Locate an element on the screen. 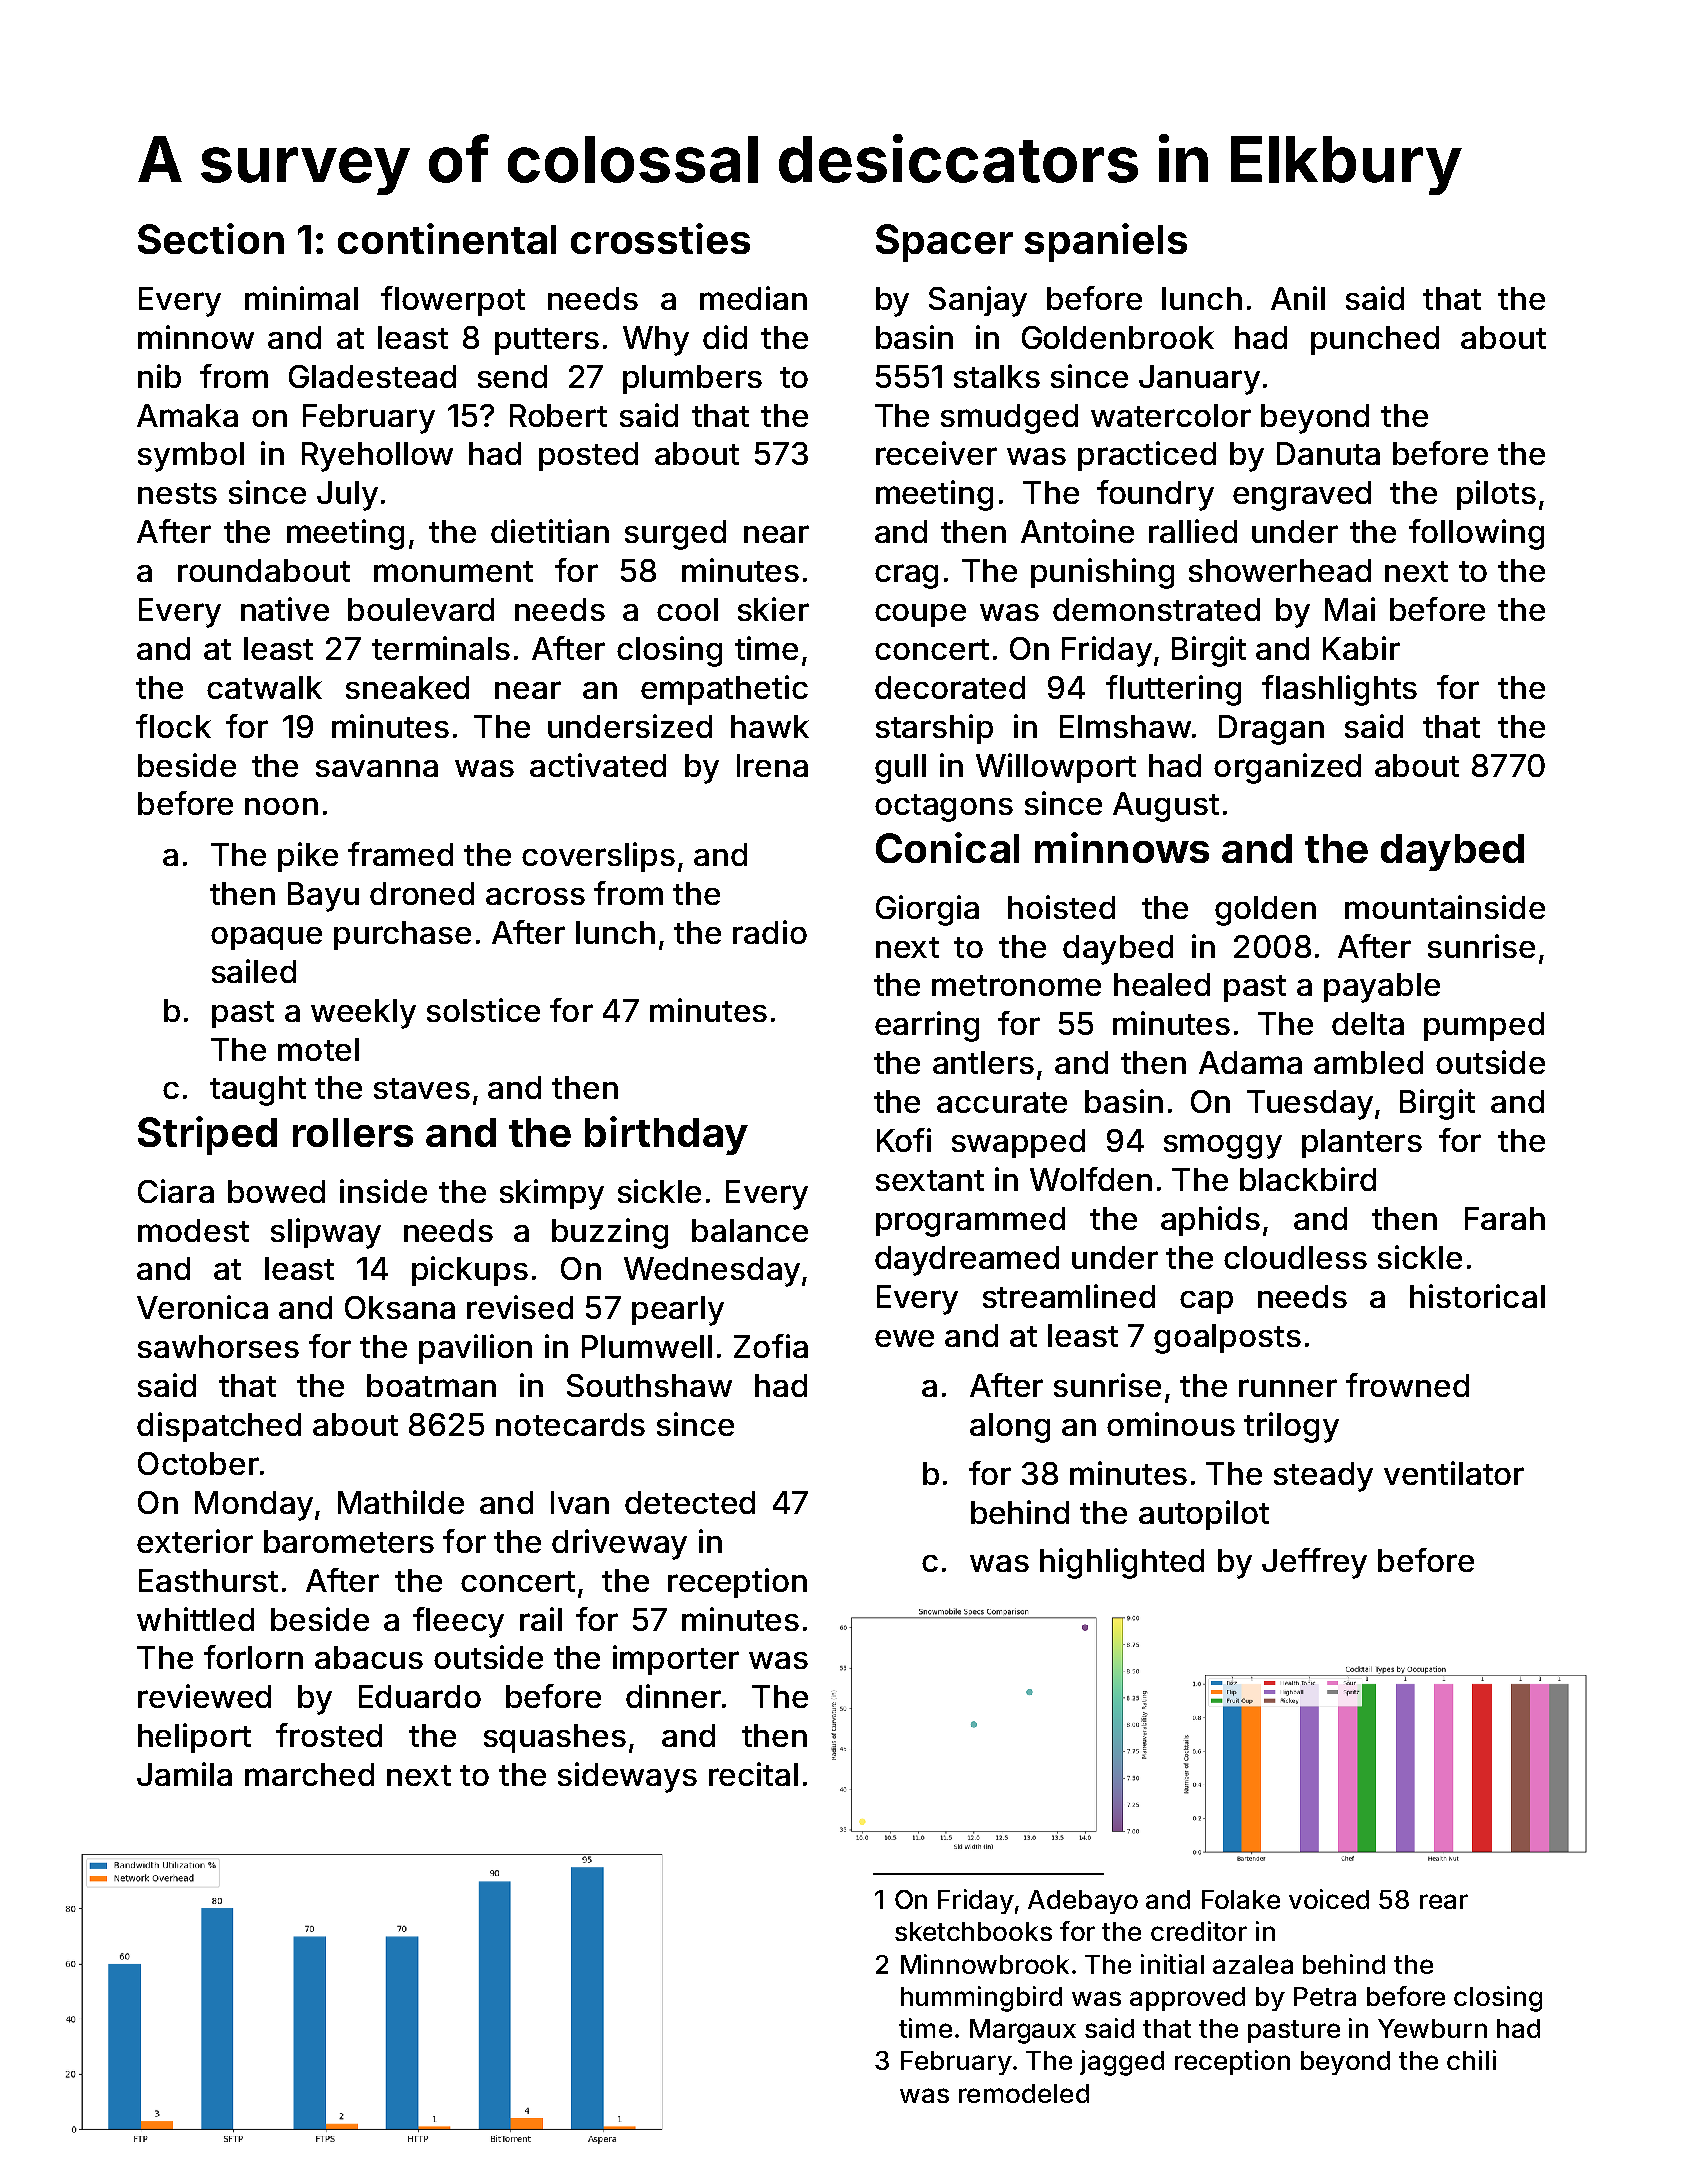  azalea is located at coordinates (1253, 1964).
